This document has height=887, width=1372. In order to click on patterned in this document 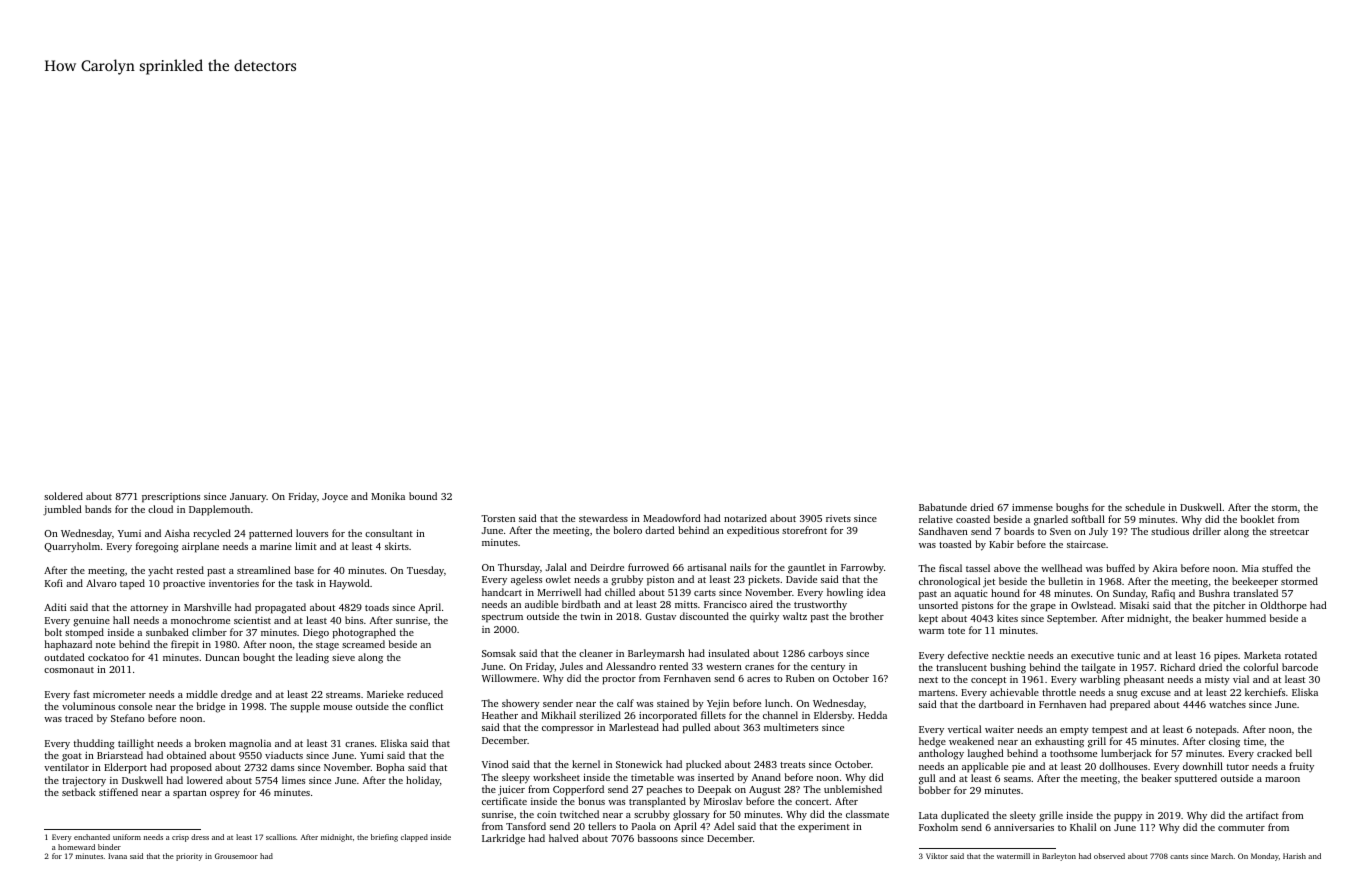, I will do `click(271, 534)`.
